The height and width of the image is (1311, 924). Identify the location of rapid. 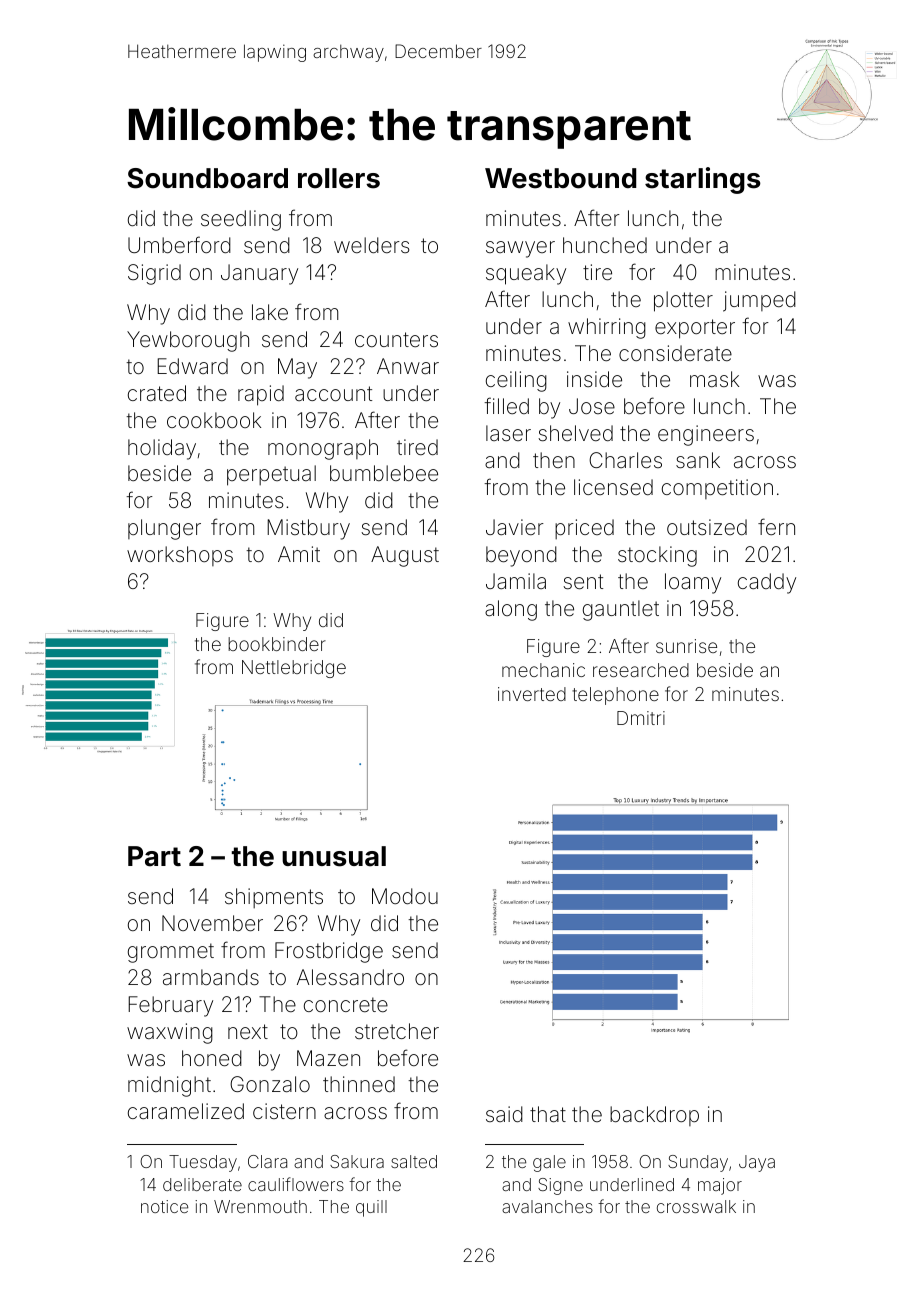
(261, 395).
